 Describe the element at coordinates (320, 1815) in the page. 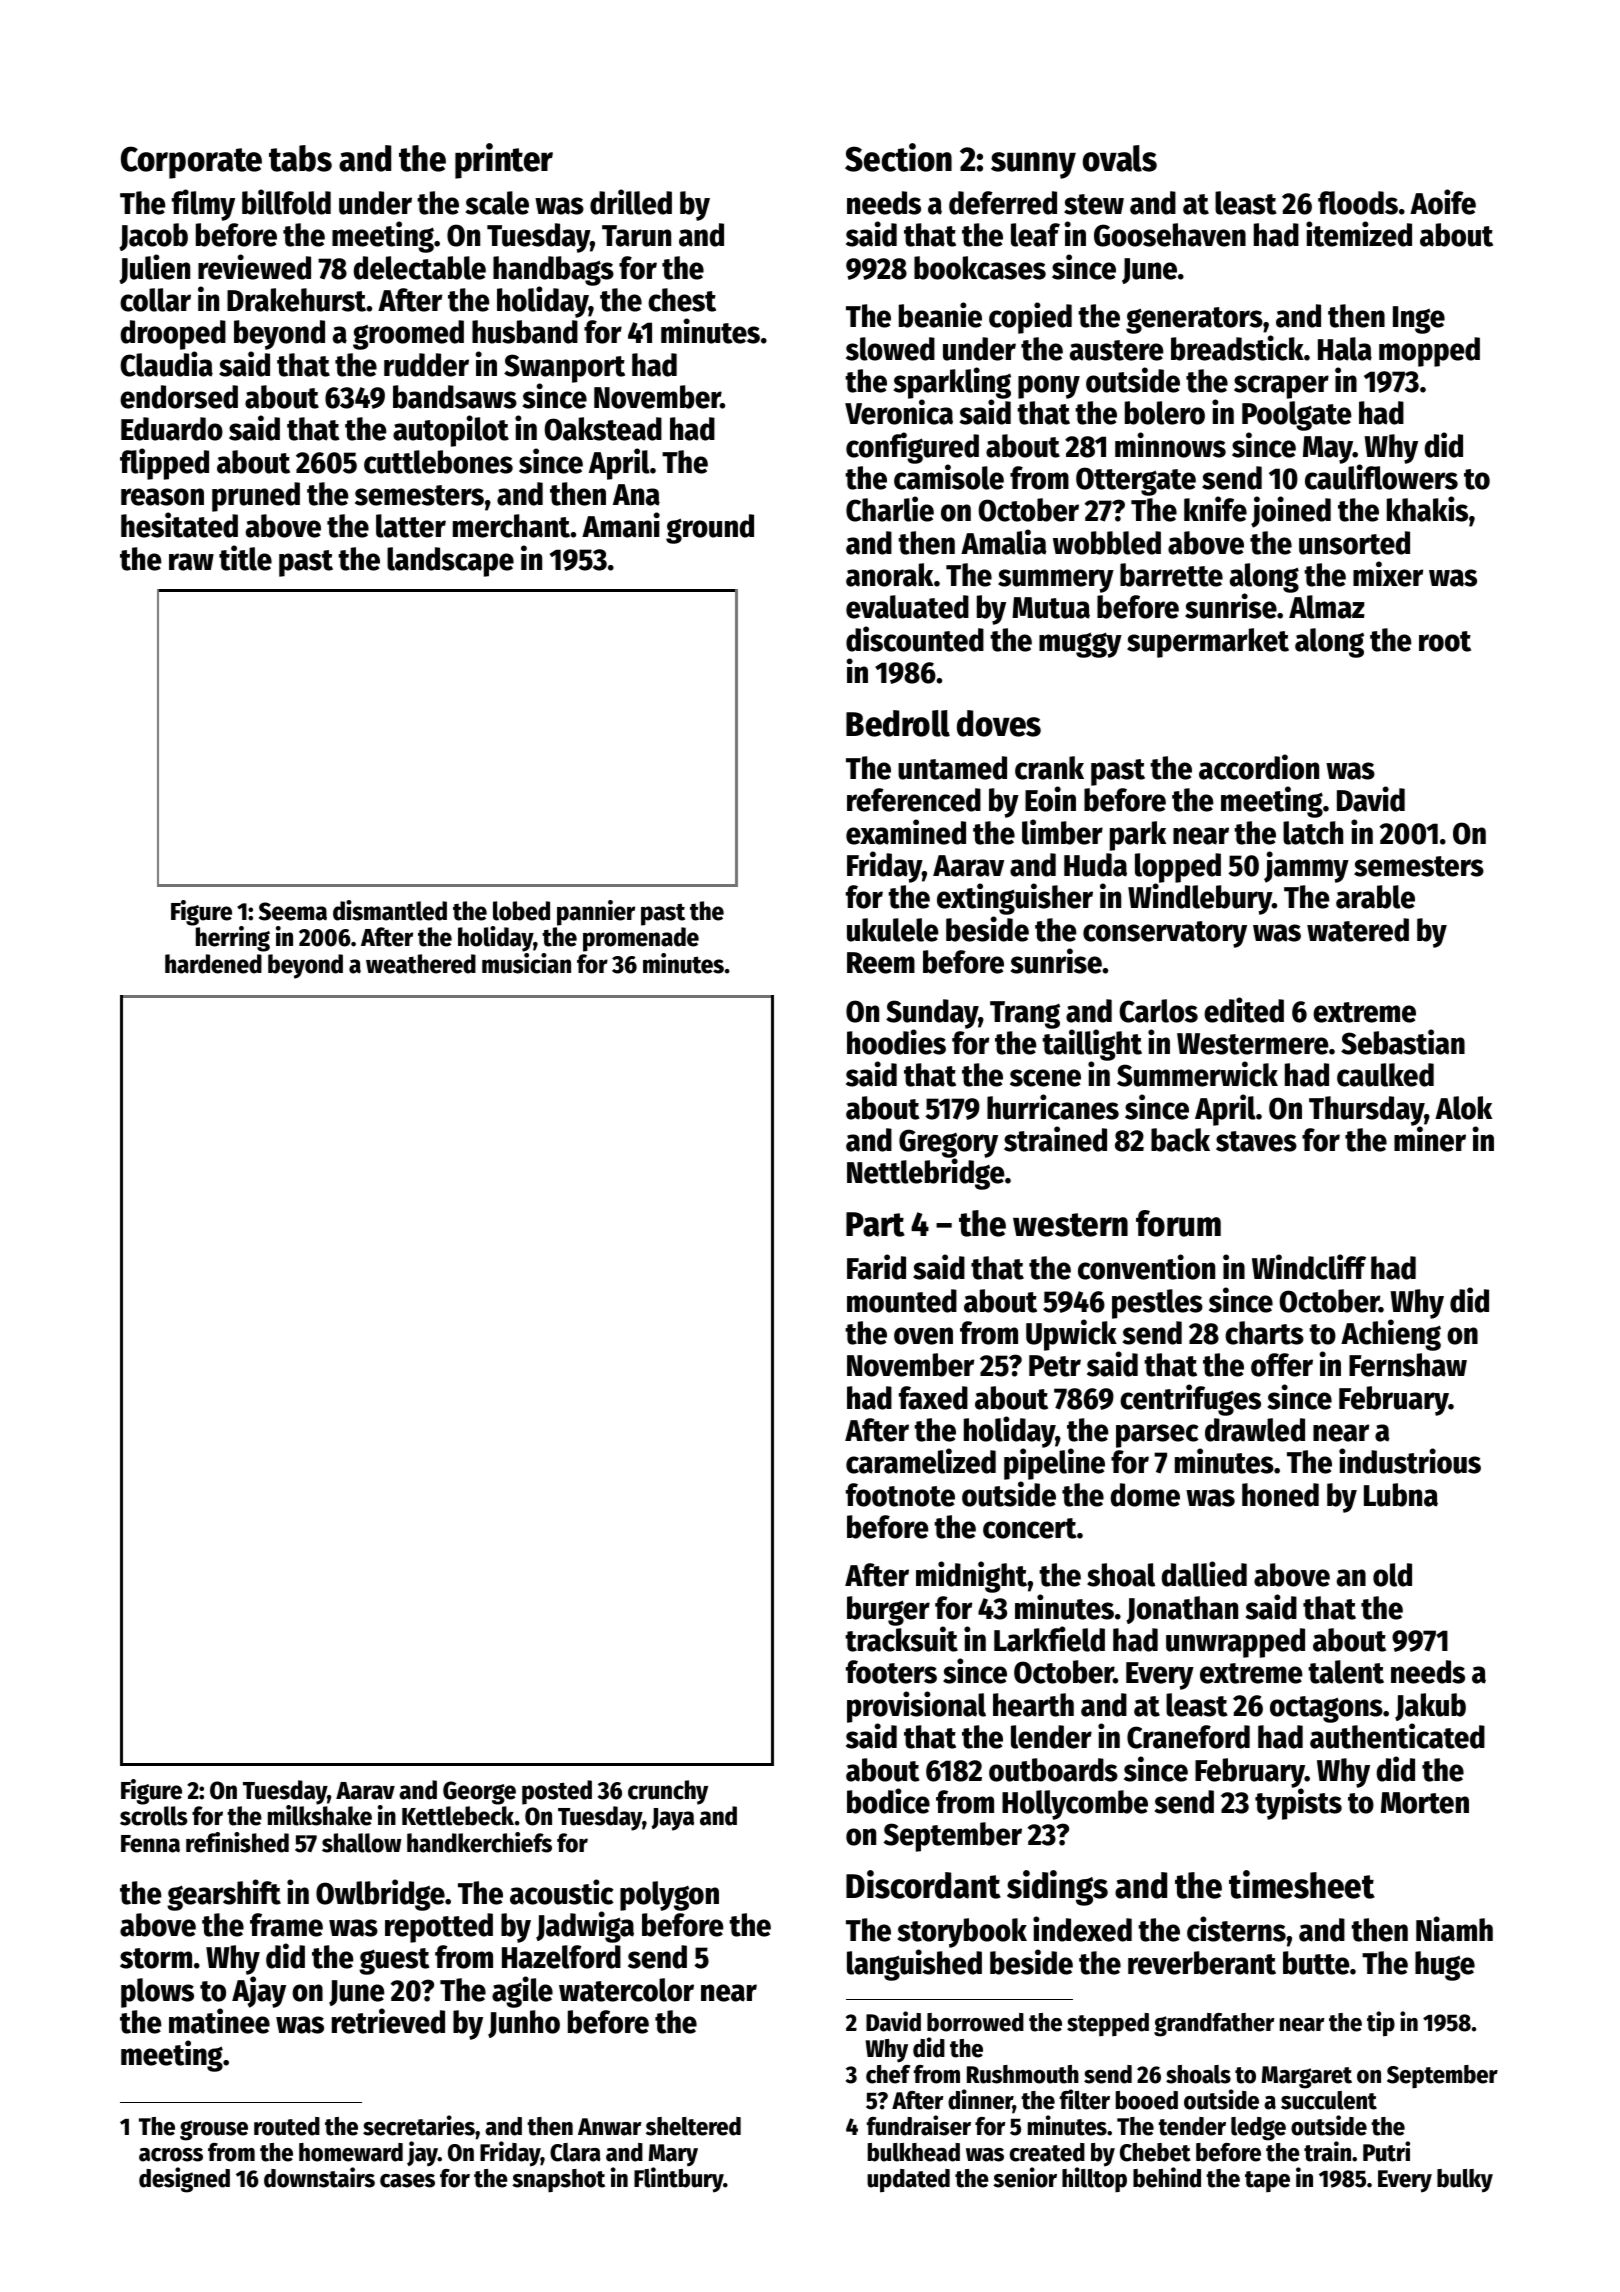

I see `milkshake` at that location.
